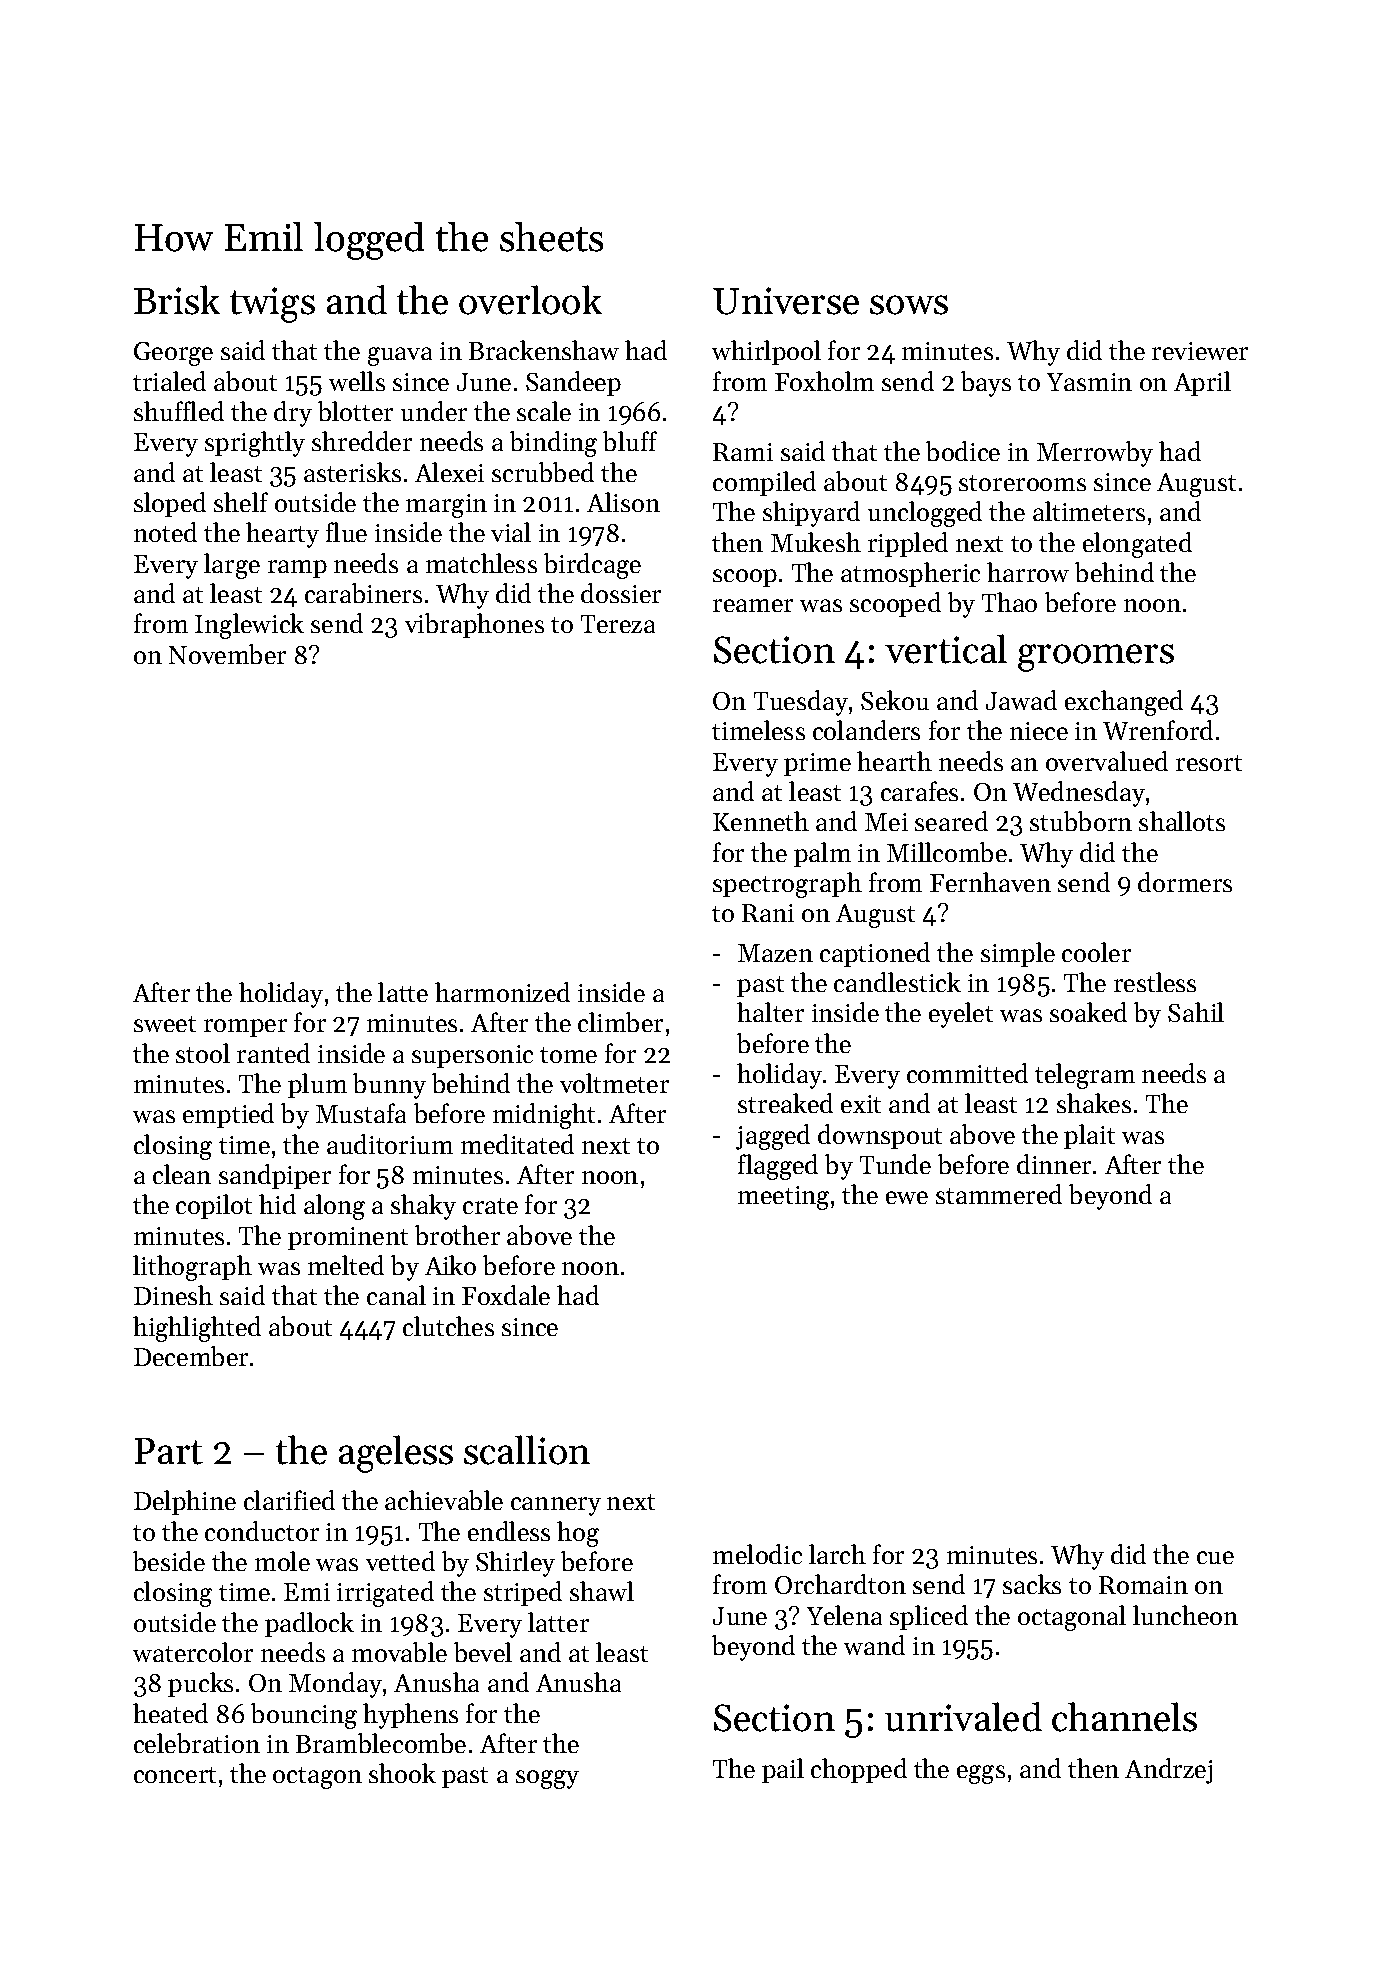 The image size is (1386, 1969). What do you see at coordinates (1209, 763) in the screenshot?
I see `resort` at bounding box center [1209, 763].
